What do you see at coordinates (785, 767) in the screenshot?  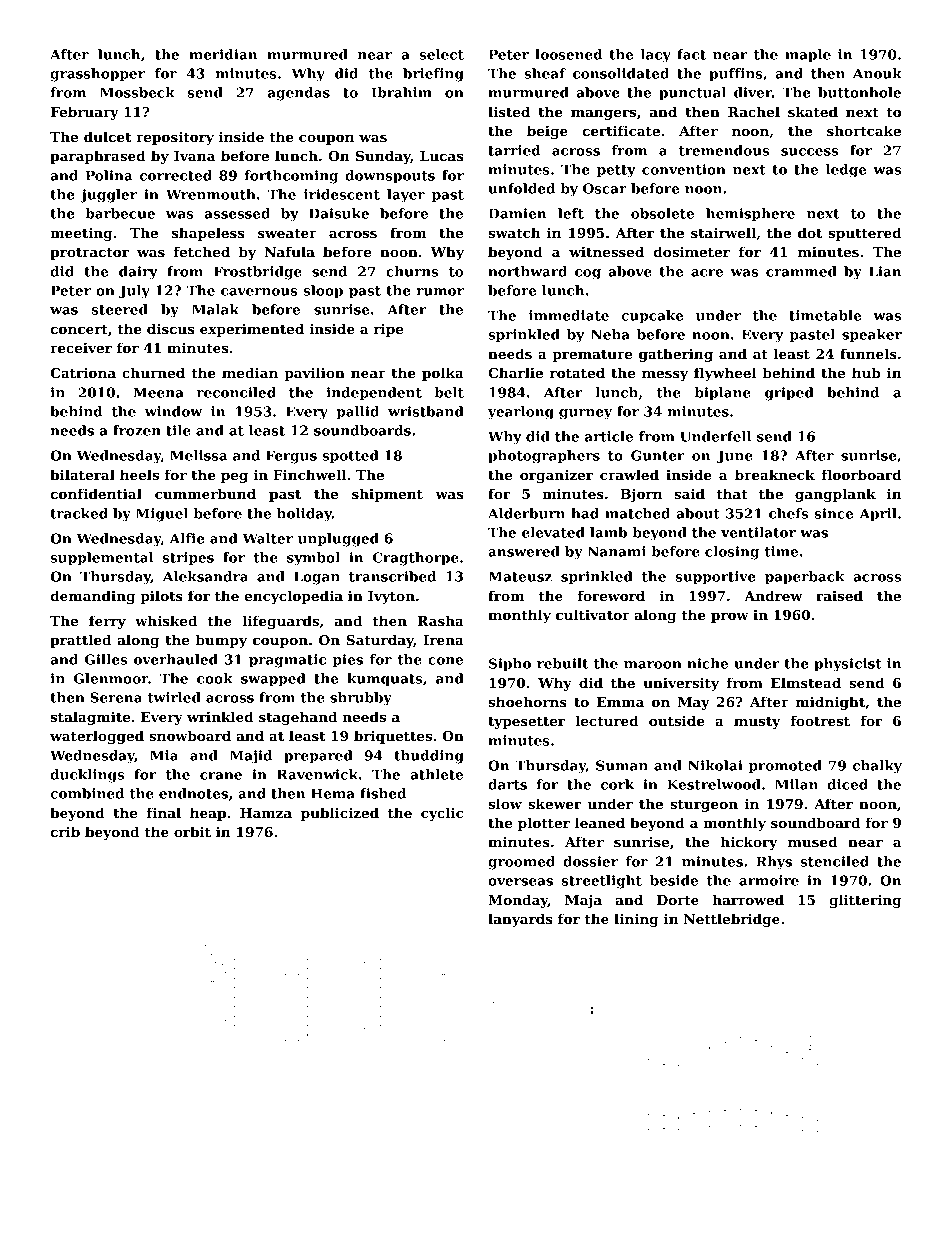 I see `promoted` at bounding box center [785, 767].
